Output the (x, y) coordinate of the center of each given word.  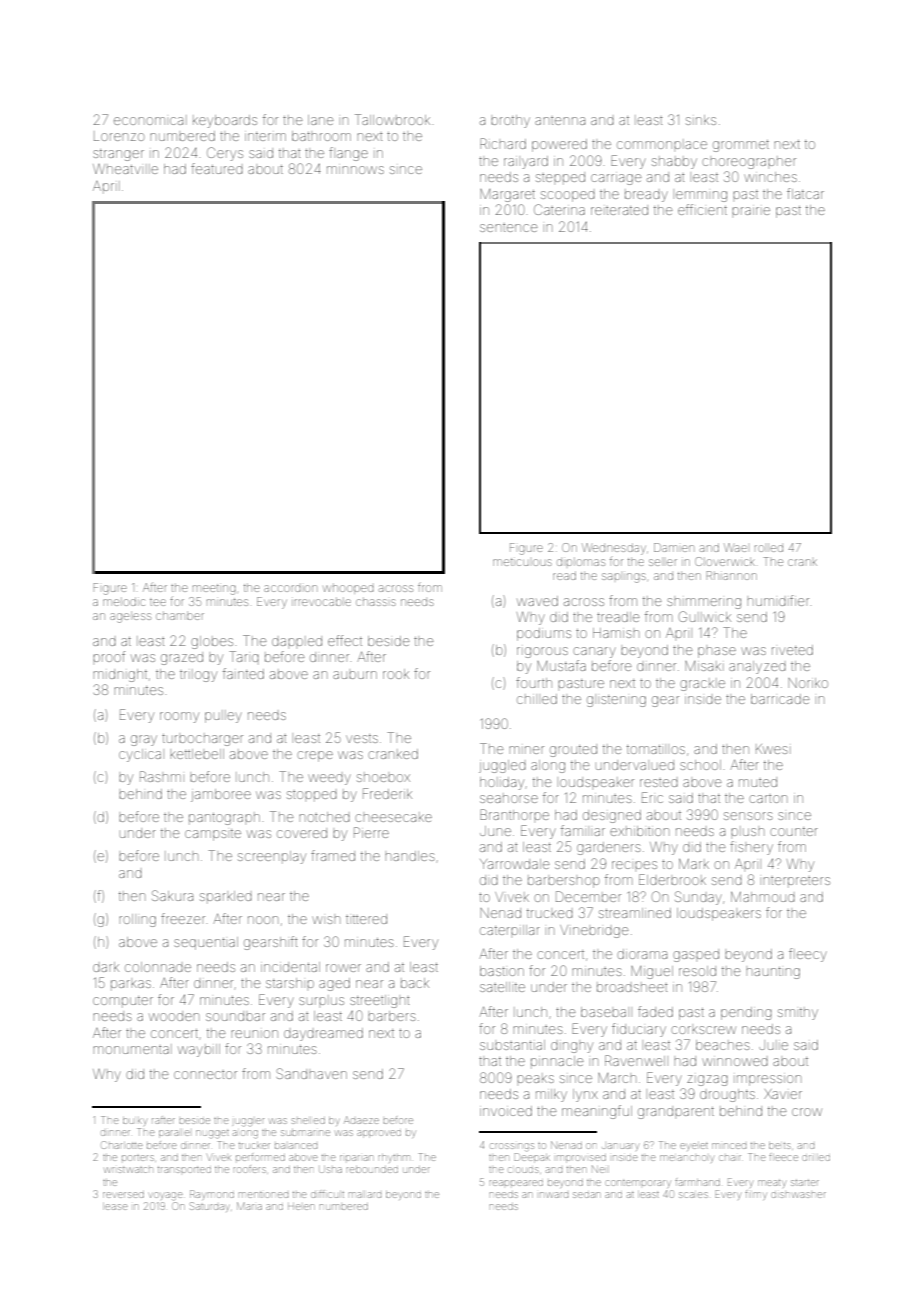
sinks (701, 120)
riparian (357, 1158)
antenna (560, 121)
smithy (798, 1014)
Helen (301, 1207)
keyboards (225, 121)
